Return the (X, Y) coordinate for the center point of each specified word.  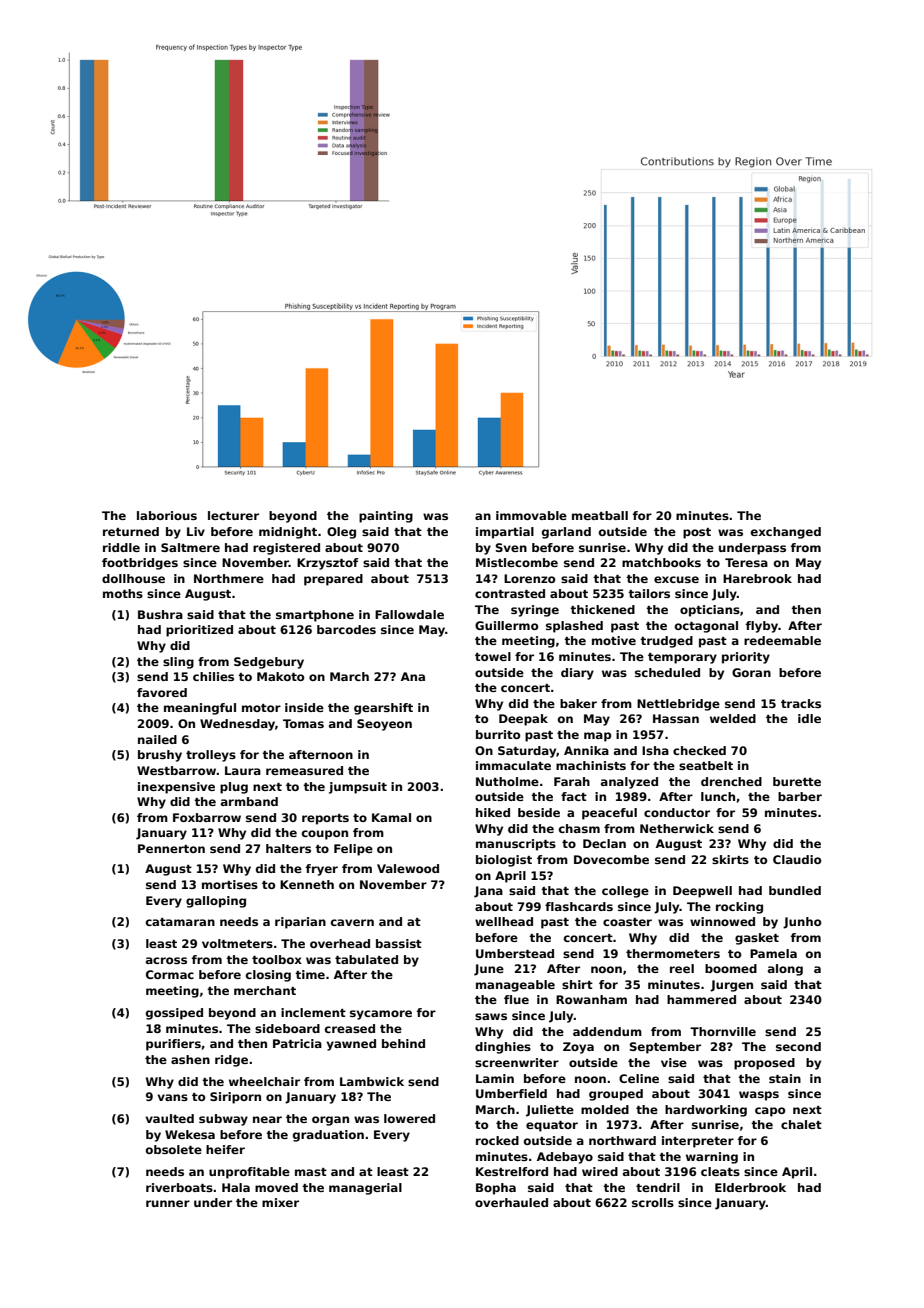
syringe (535, 611)
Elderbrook (750, 1187)
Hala (236, 1187)
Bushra (160, 614)
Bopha (496, 1189)
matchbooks (661, 562)
